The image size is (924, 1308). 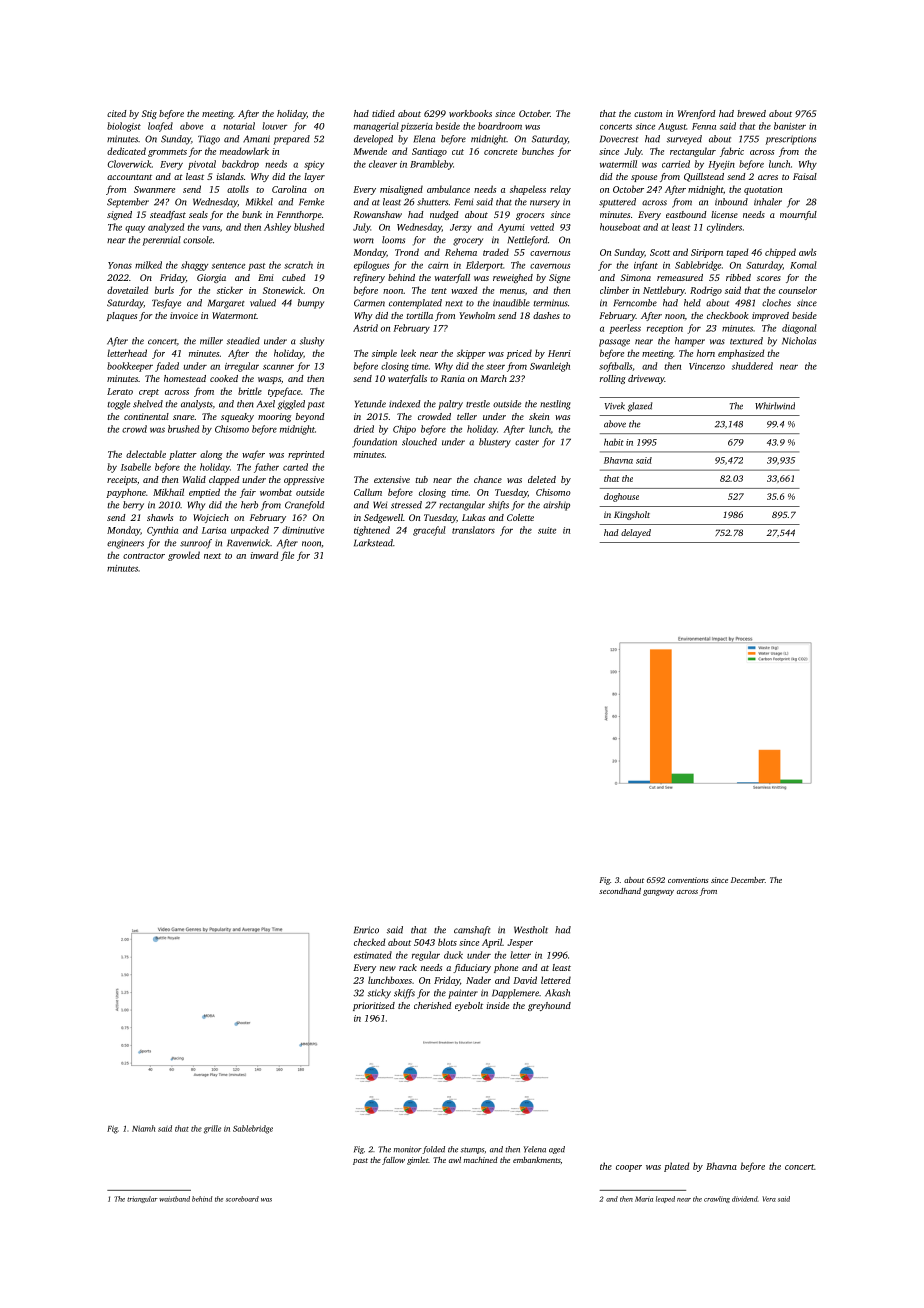 I want to click on Niamh, so click(x=143, y=1128).
